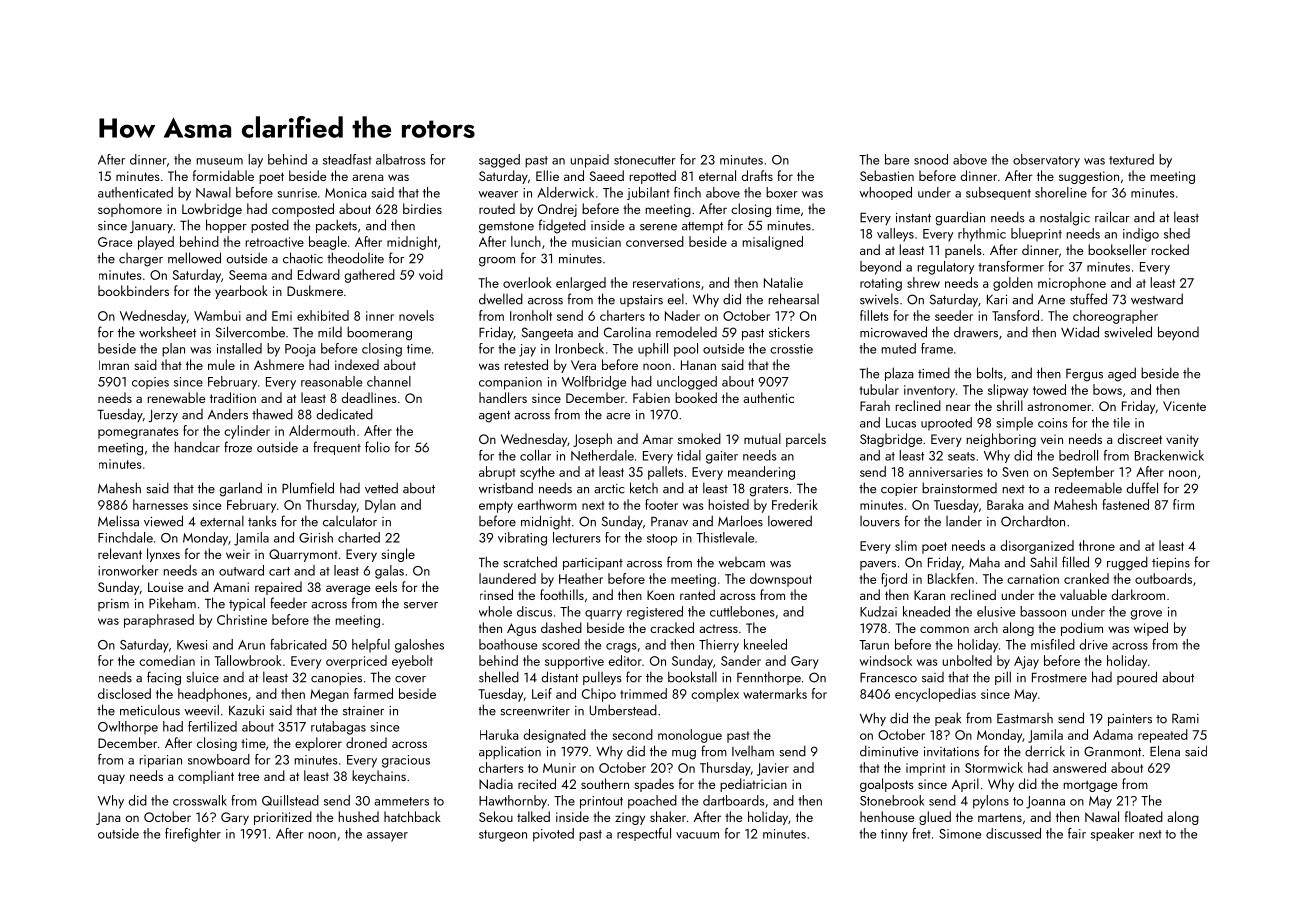 The height and width of the image is (924, 1308). Describe the element at coordinates (120, 553) in the image. I see `relevant` at that location.
